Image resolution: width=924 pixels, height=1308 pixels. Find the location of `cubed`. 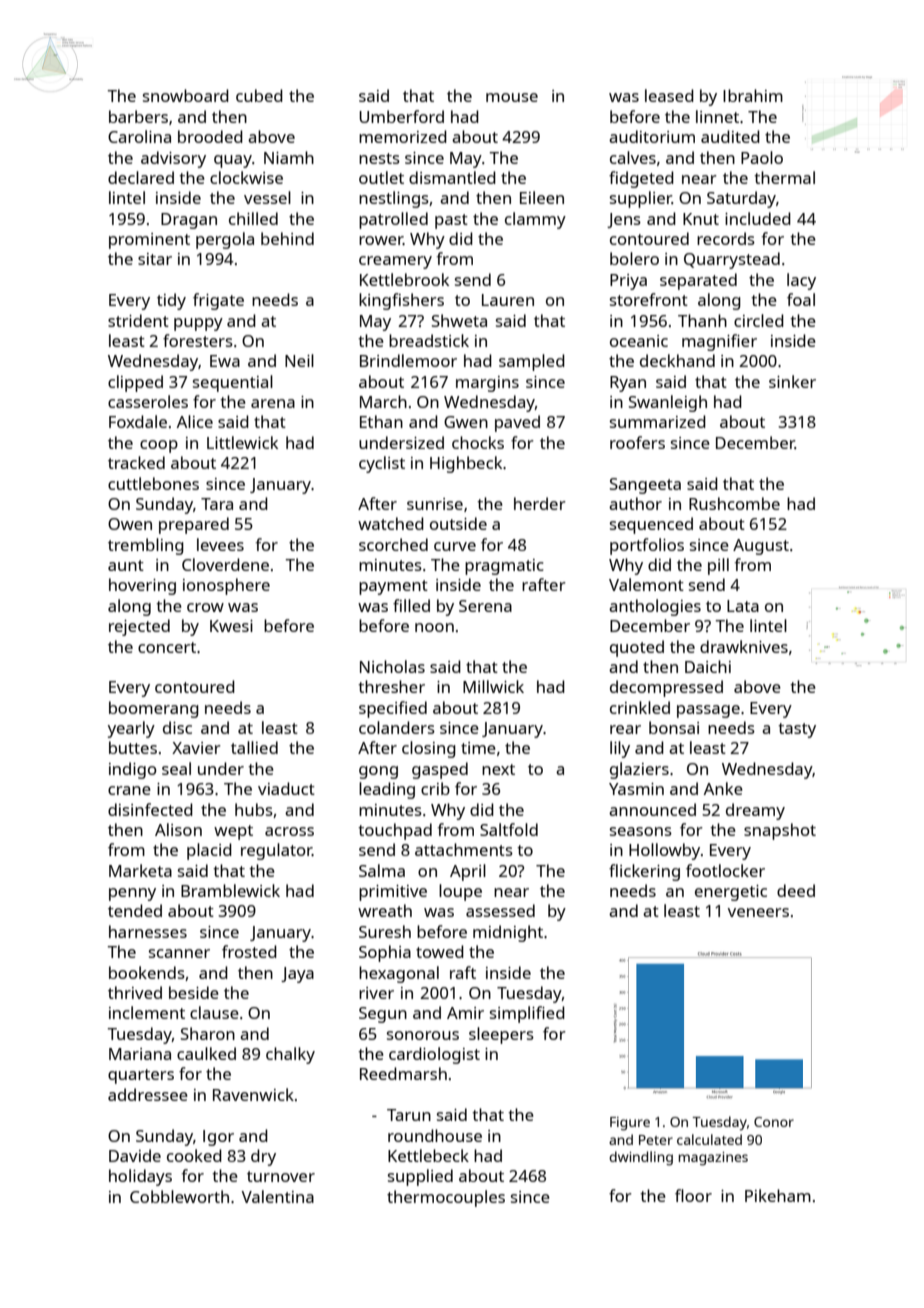

cubed is located at coordinates (259, 95).
